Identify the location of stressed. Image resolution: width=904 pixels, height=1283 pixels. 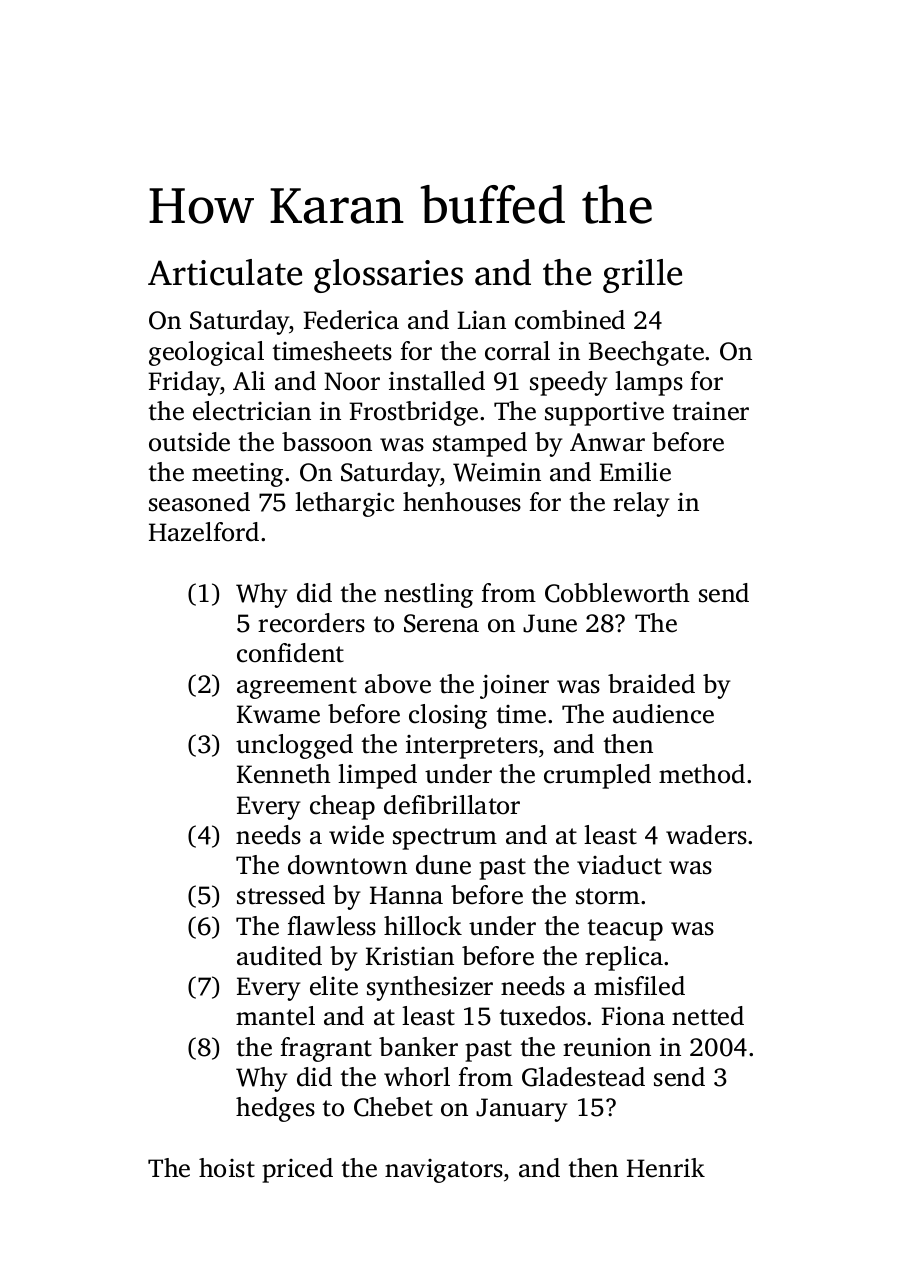
(281, 895).
